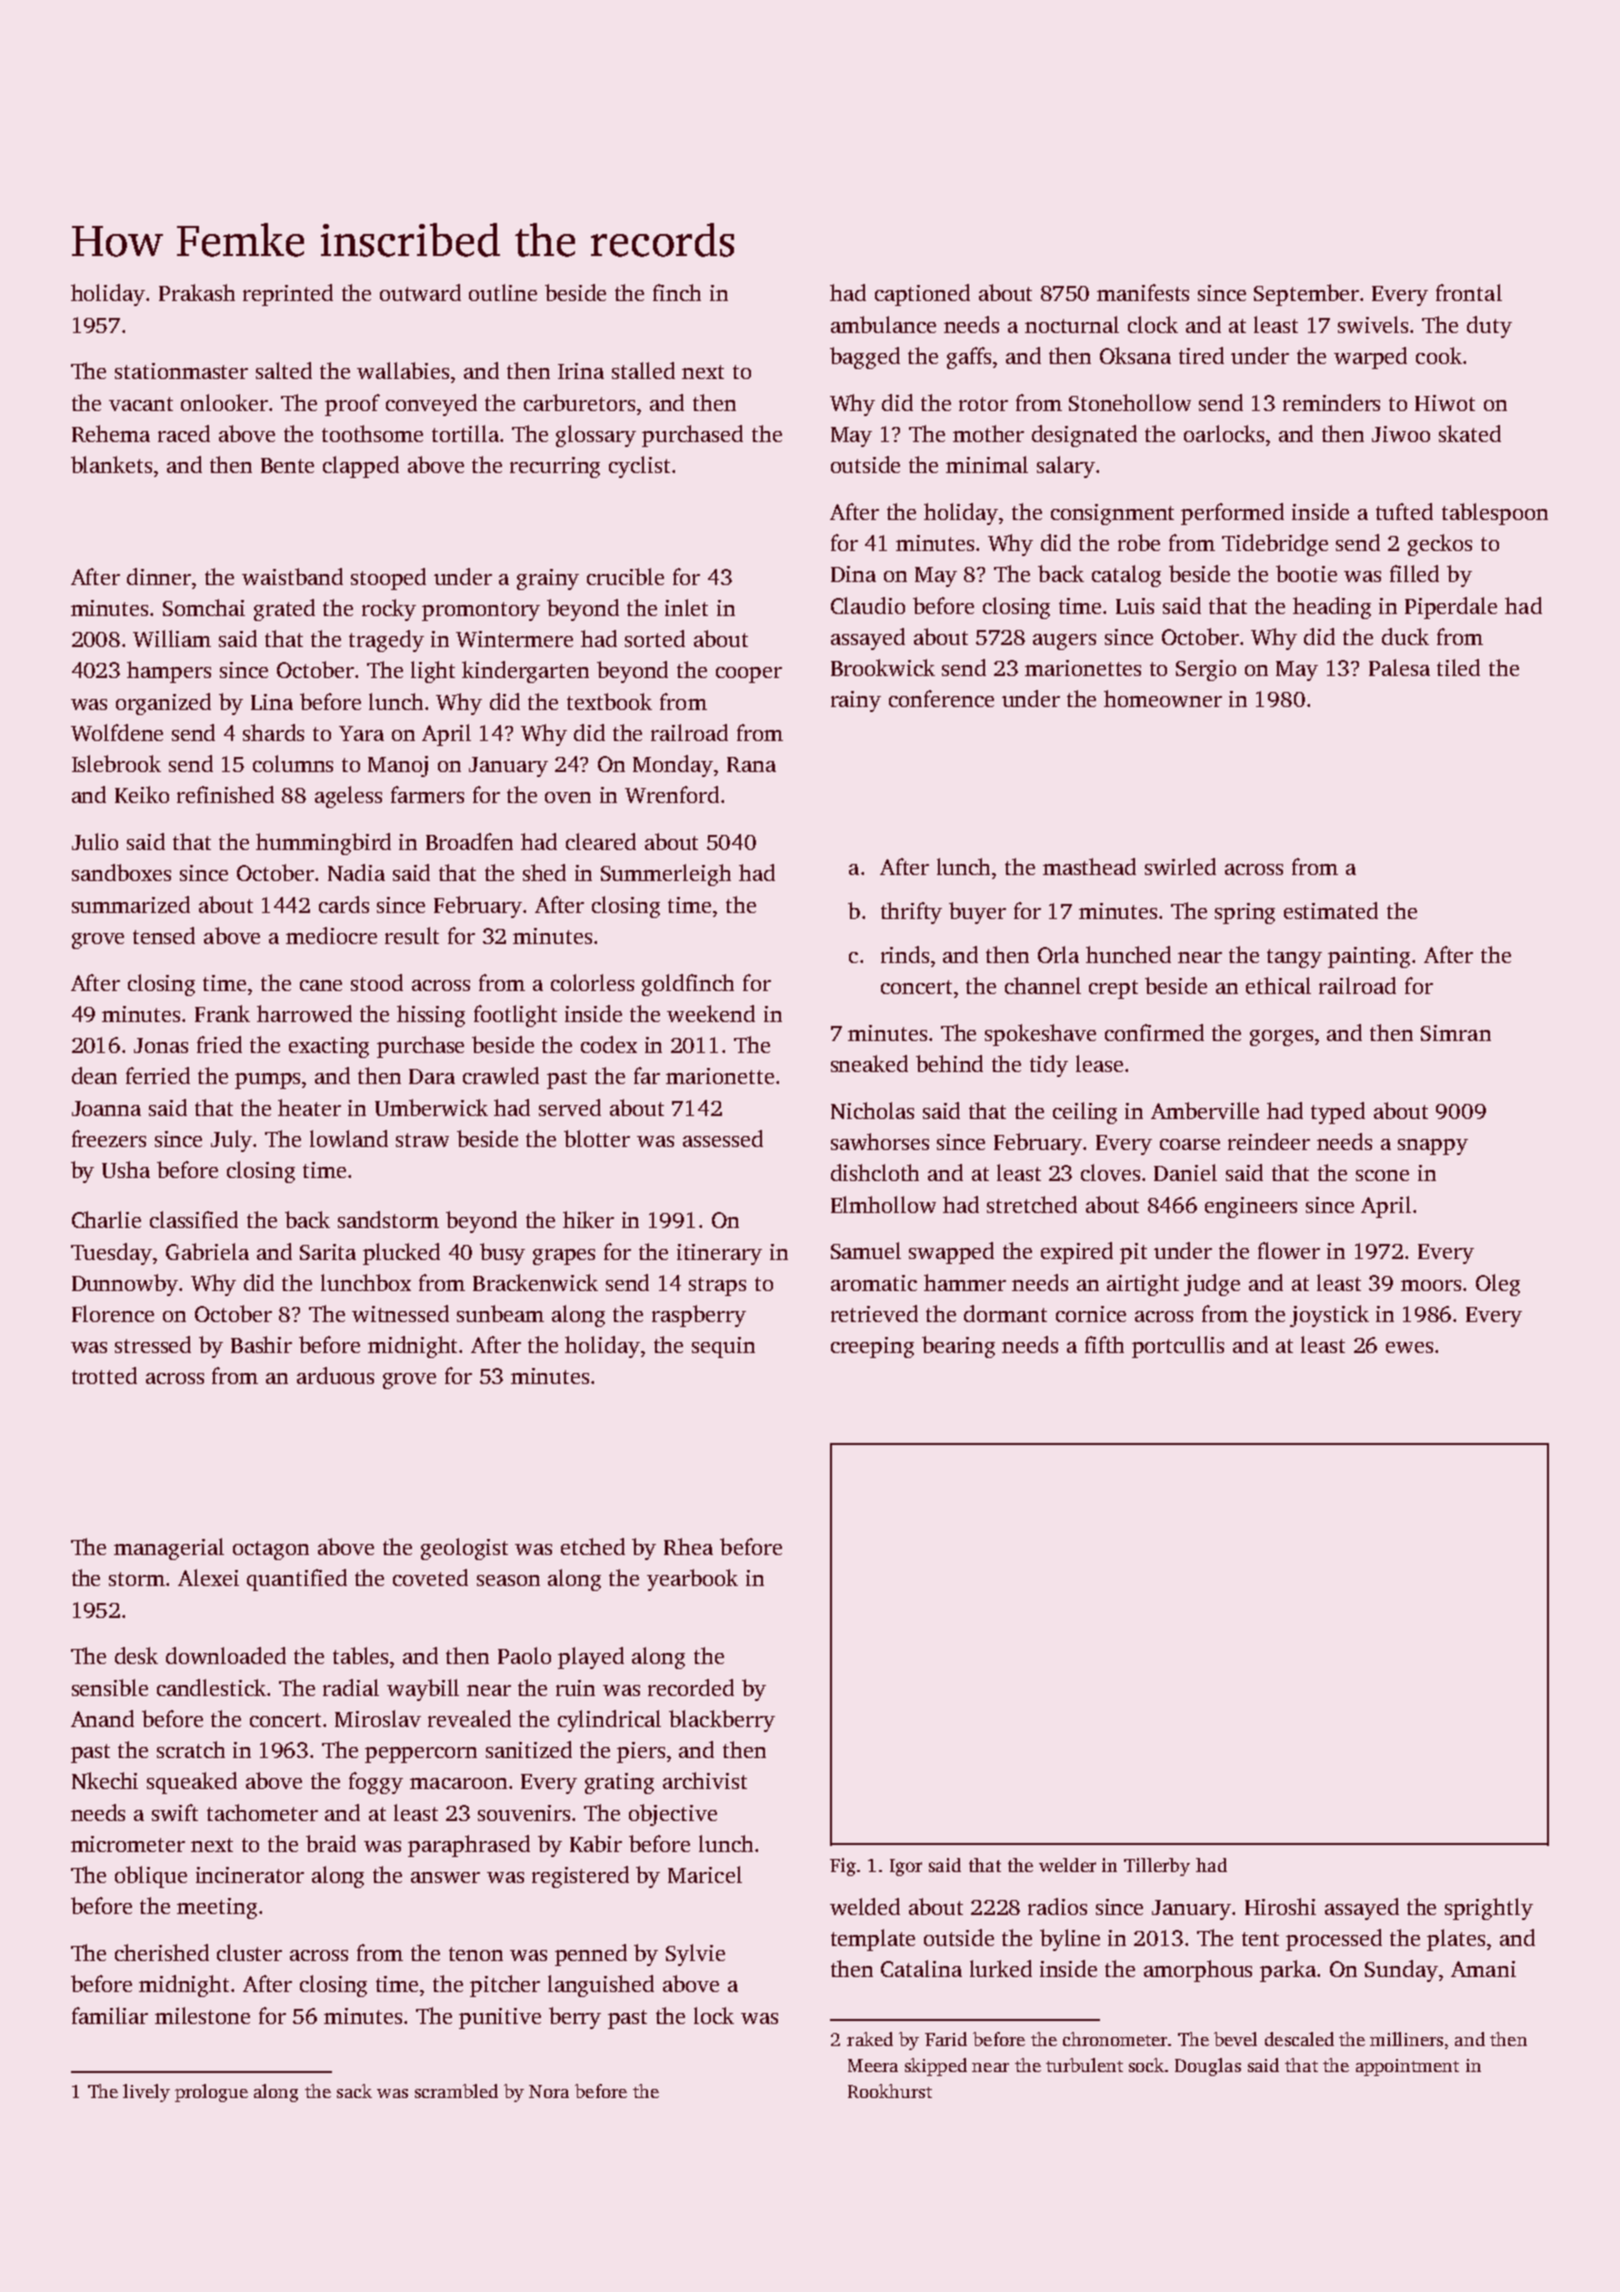 This screenshot has height=2292, width=1620. What do you see at coordinates (692, 1580) in the screenshot?
I see `yearbook` at bounding box center [692, 1580].
